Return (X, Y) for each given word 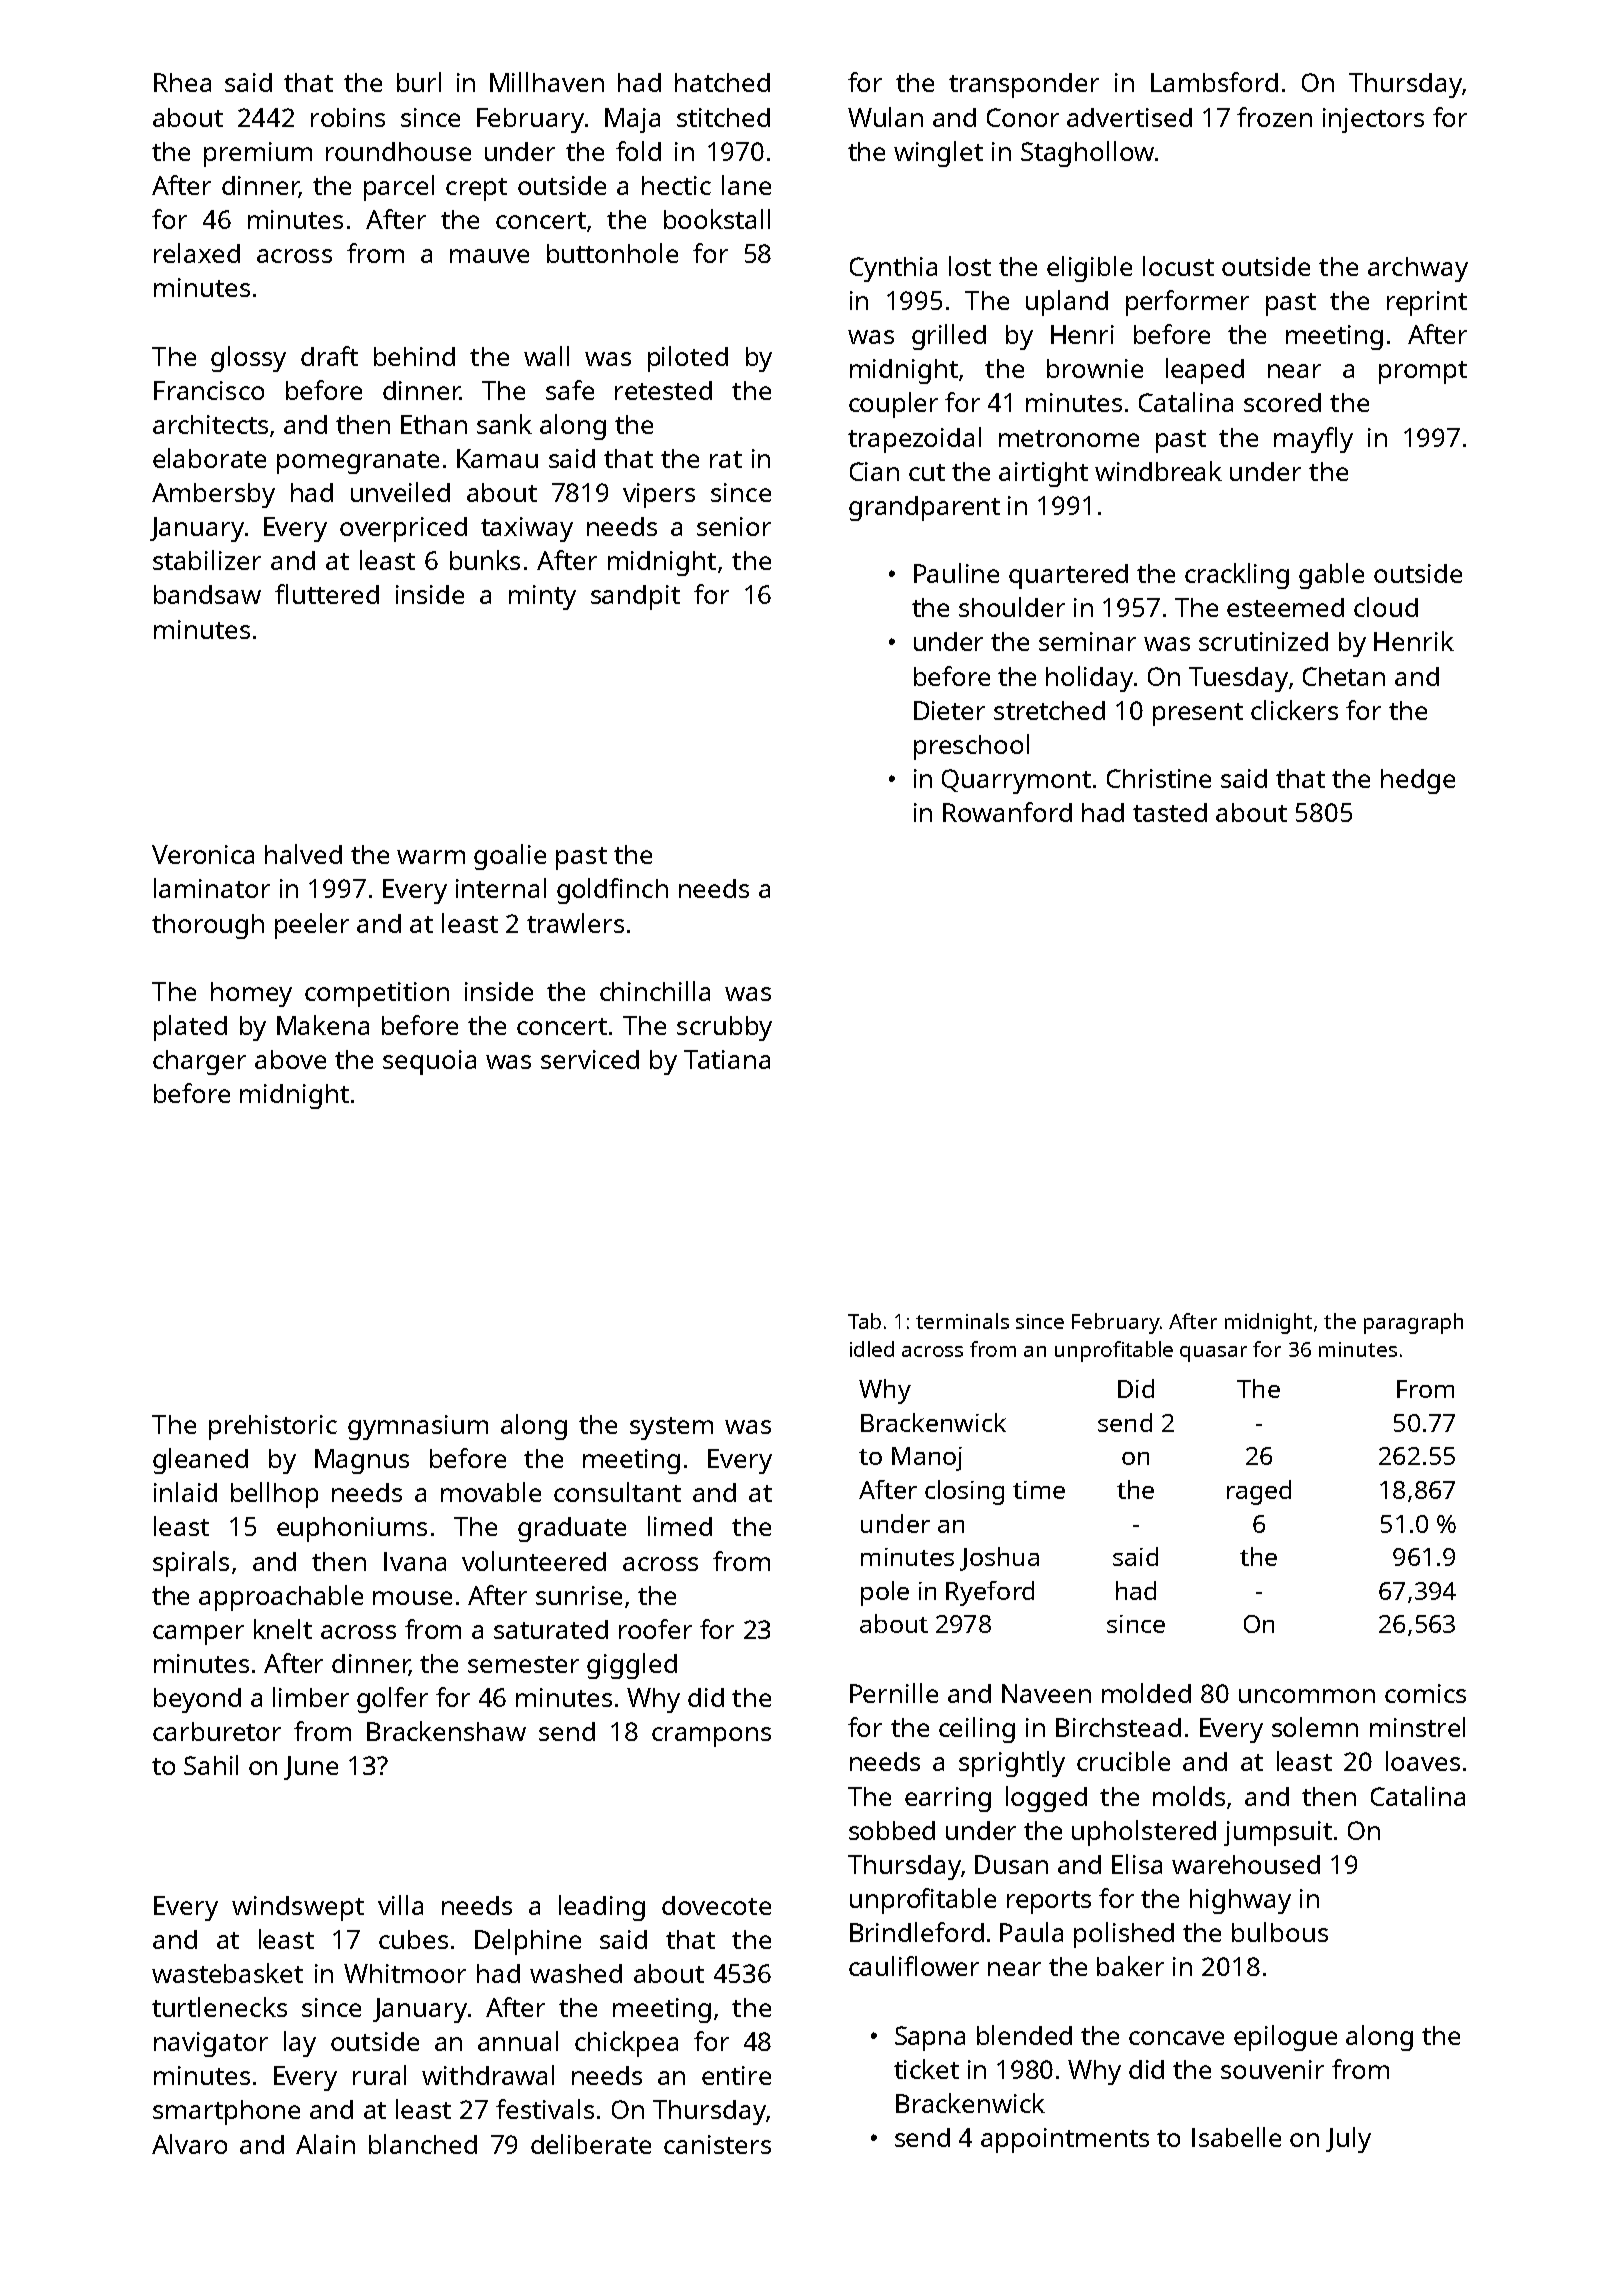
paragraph (1413, 1323)
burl (419, 82)
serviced (590, 1059)
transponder (1024, 85)
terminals (962, 1321)
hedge (1418, 781)
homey (251, 994)
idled (872, 1349)
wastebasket (227, 1973)
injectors (1373, 120)
